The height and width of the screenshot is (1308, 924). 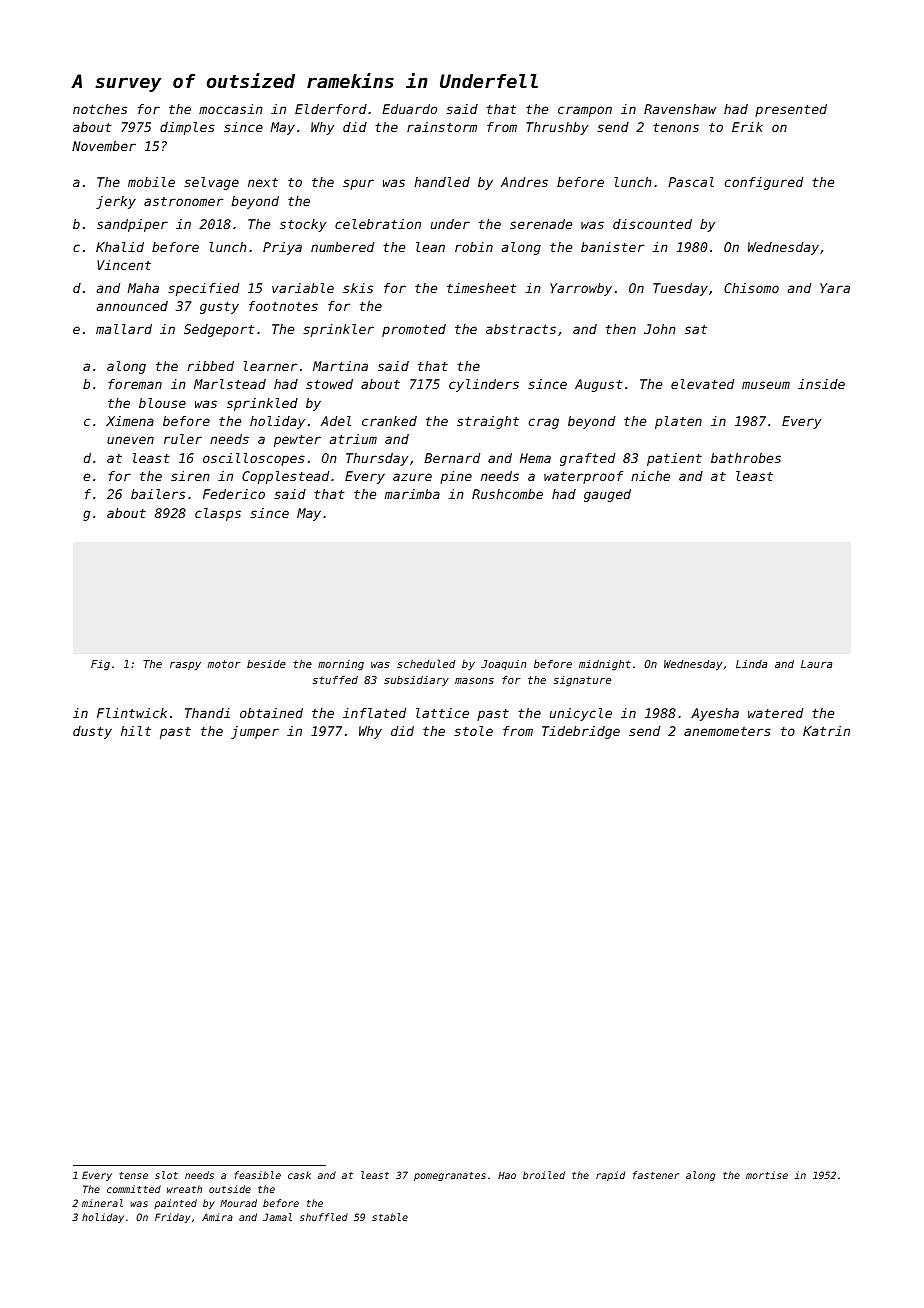 I want to click on mallard, so click(x=124, y=329).
